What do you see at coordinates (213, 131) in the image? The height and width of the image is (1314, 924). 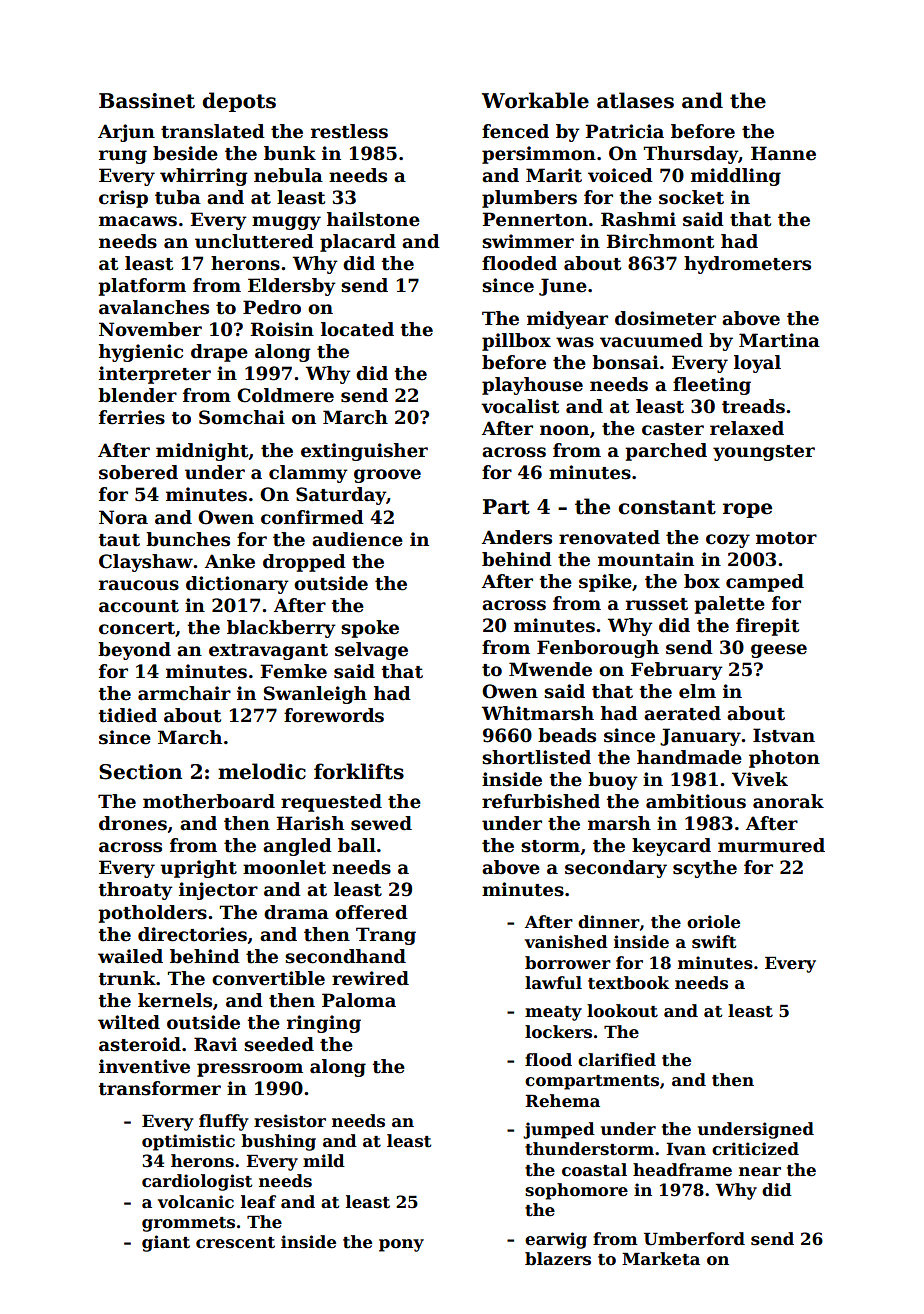 I see `translated` at bounding box center [213, 131].
